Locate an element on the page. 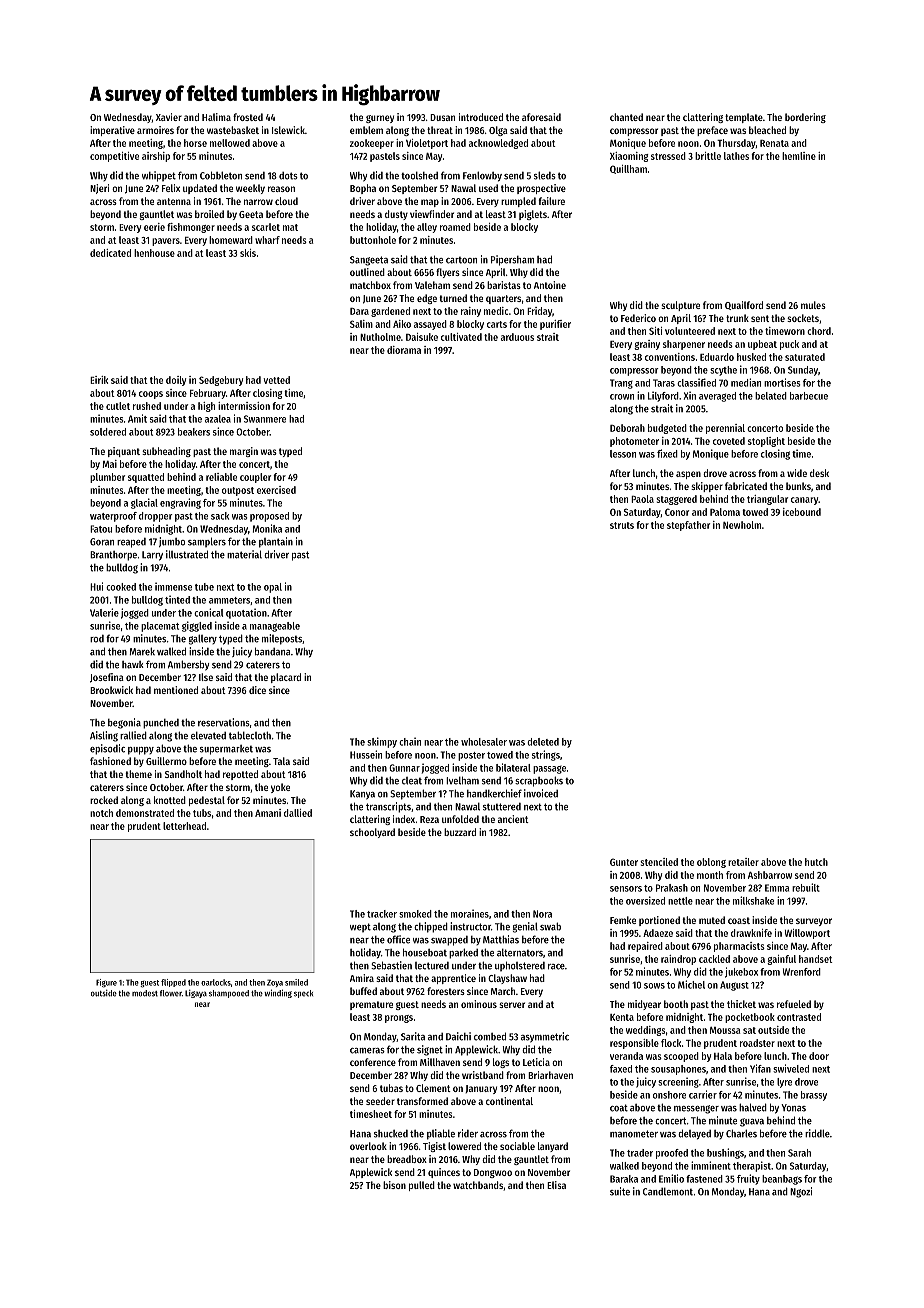 The height and width of the image is (1308, 924). stenciled is located at coordinates (659, 862).
